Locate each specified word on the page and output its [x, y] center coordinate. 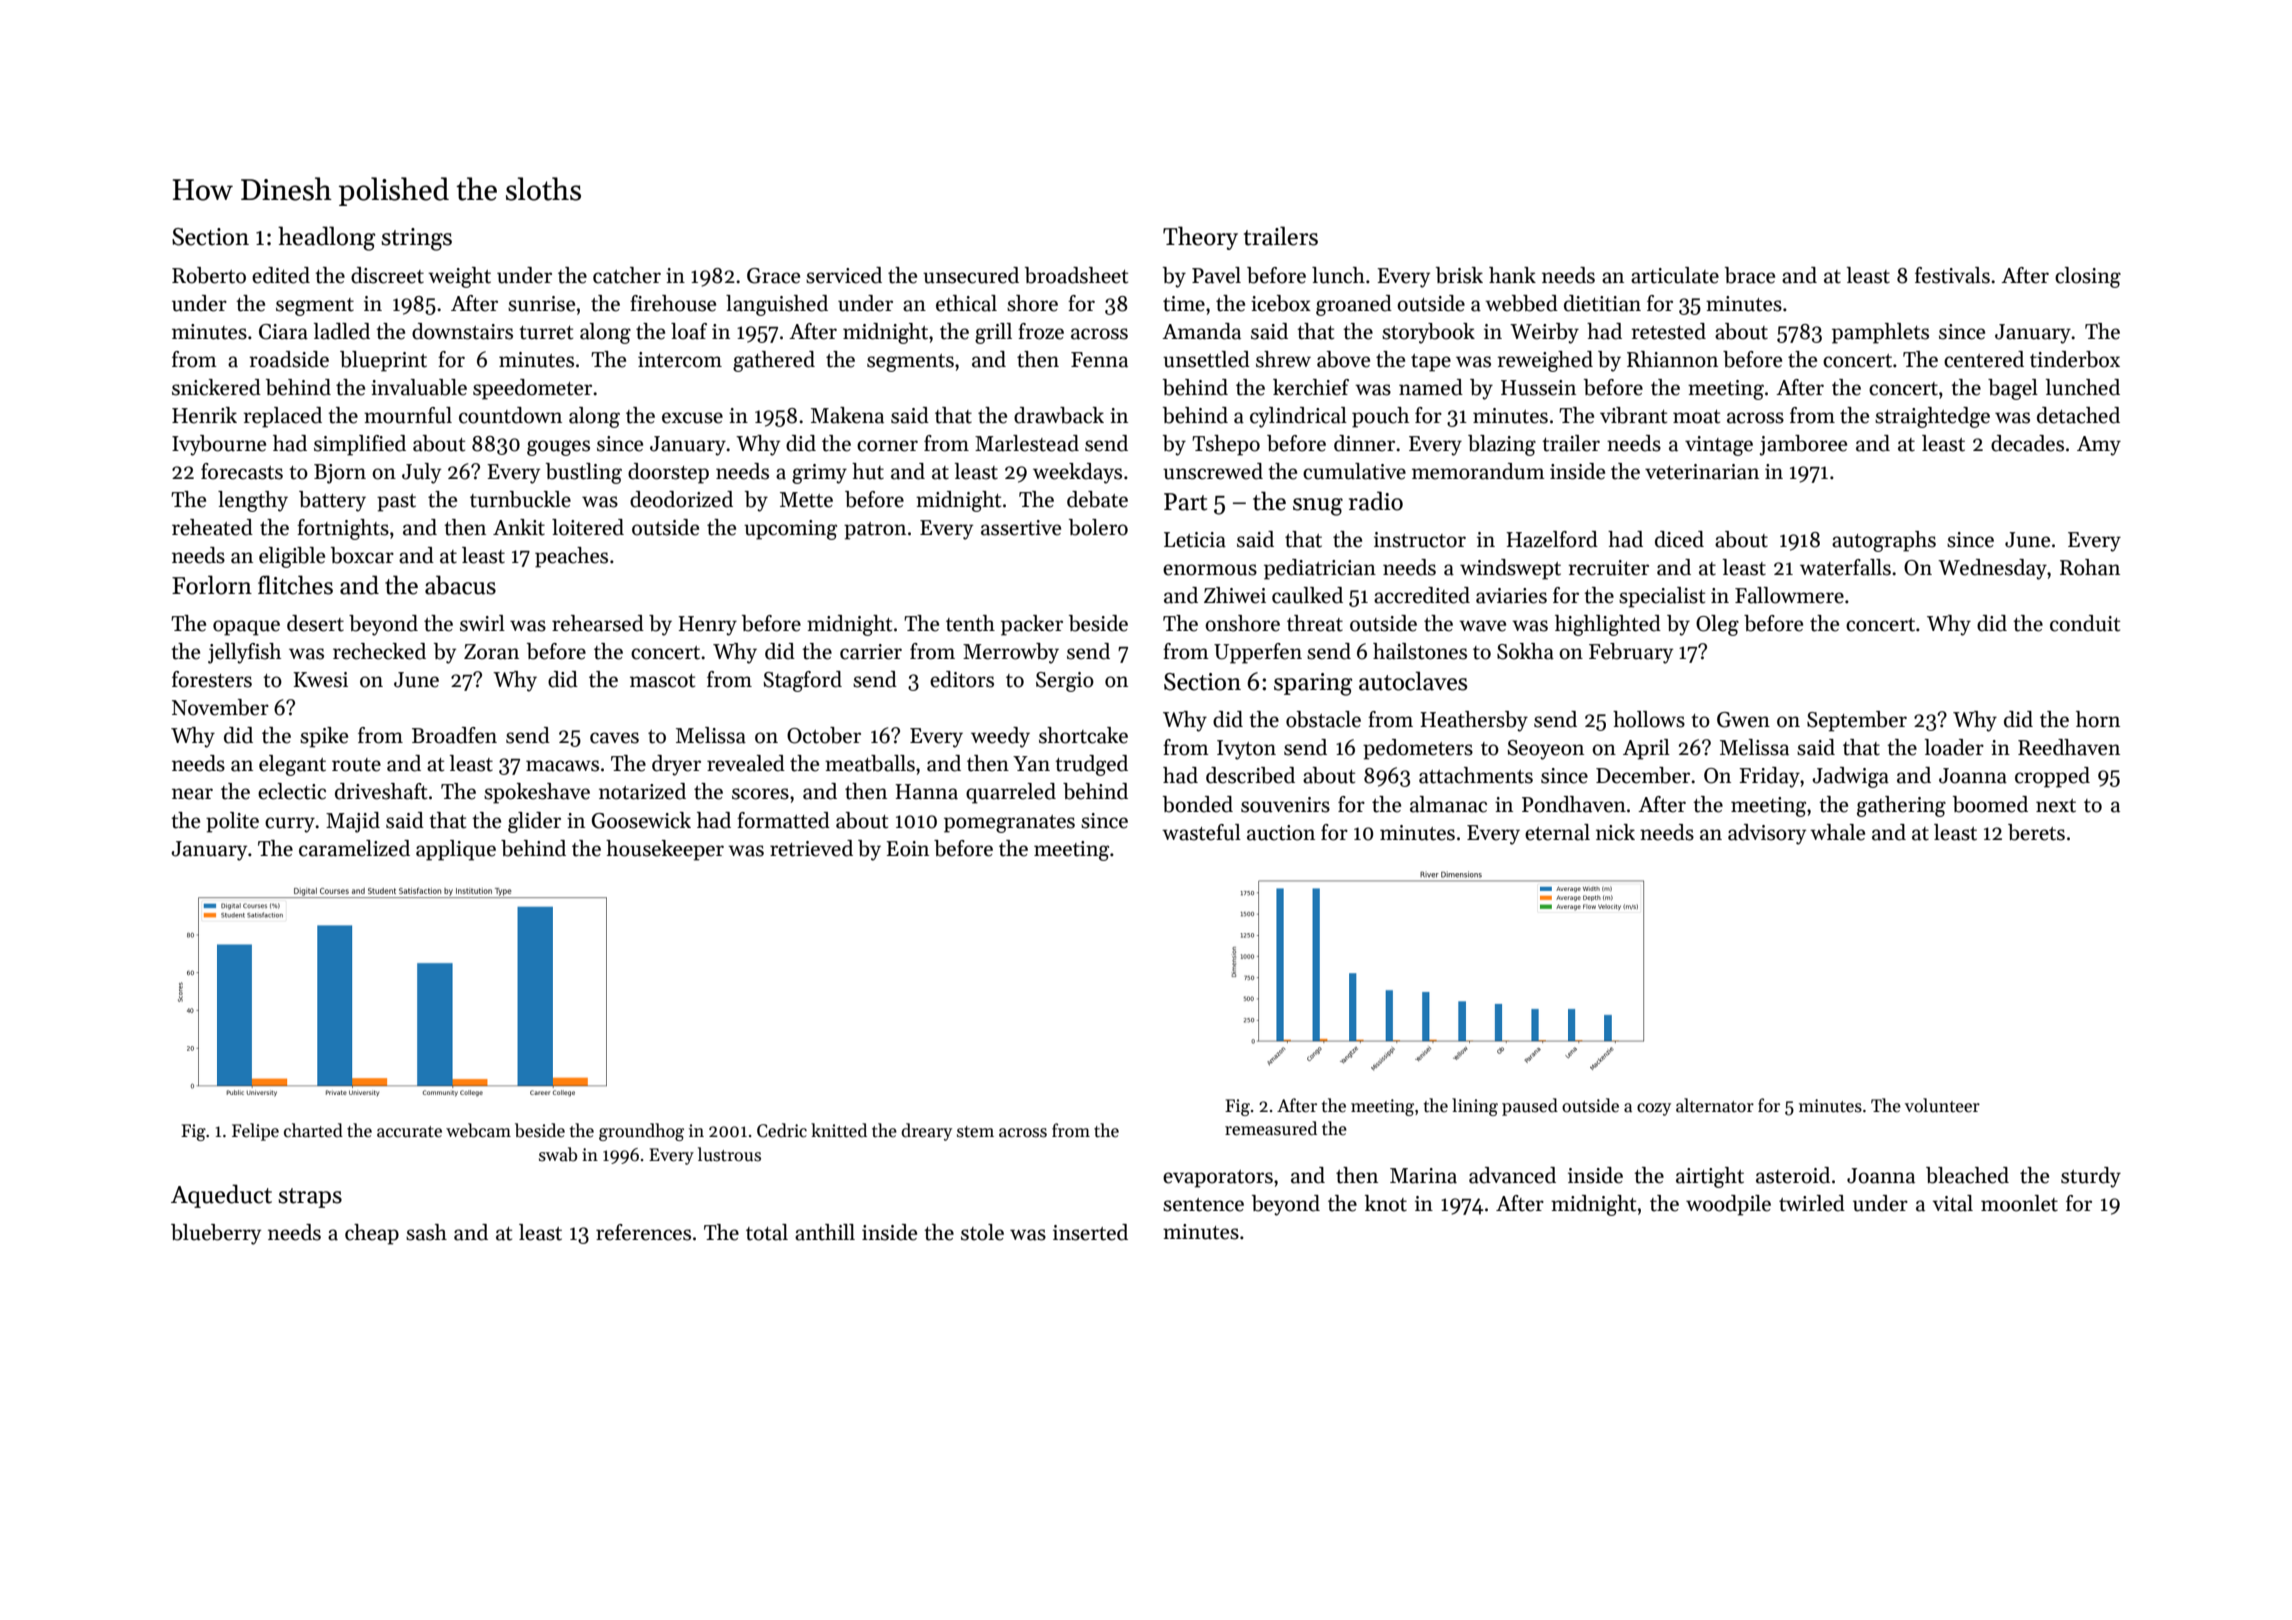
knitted [839, 1130]
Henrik [204, 415]
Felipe [255, 1132]
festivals [1952, 275]
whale [1837, 832]
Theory [1200, 238]
